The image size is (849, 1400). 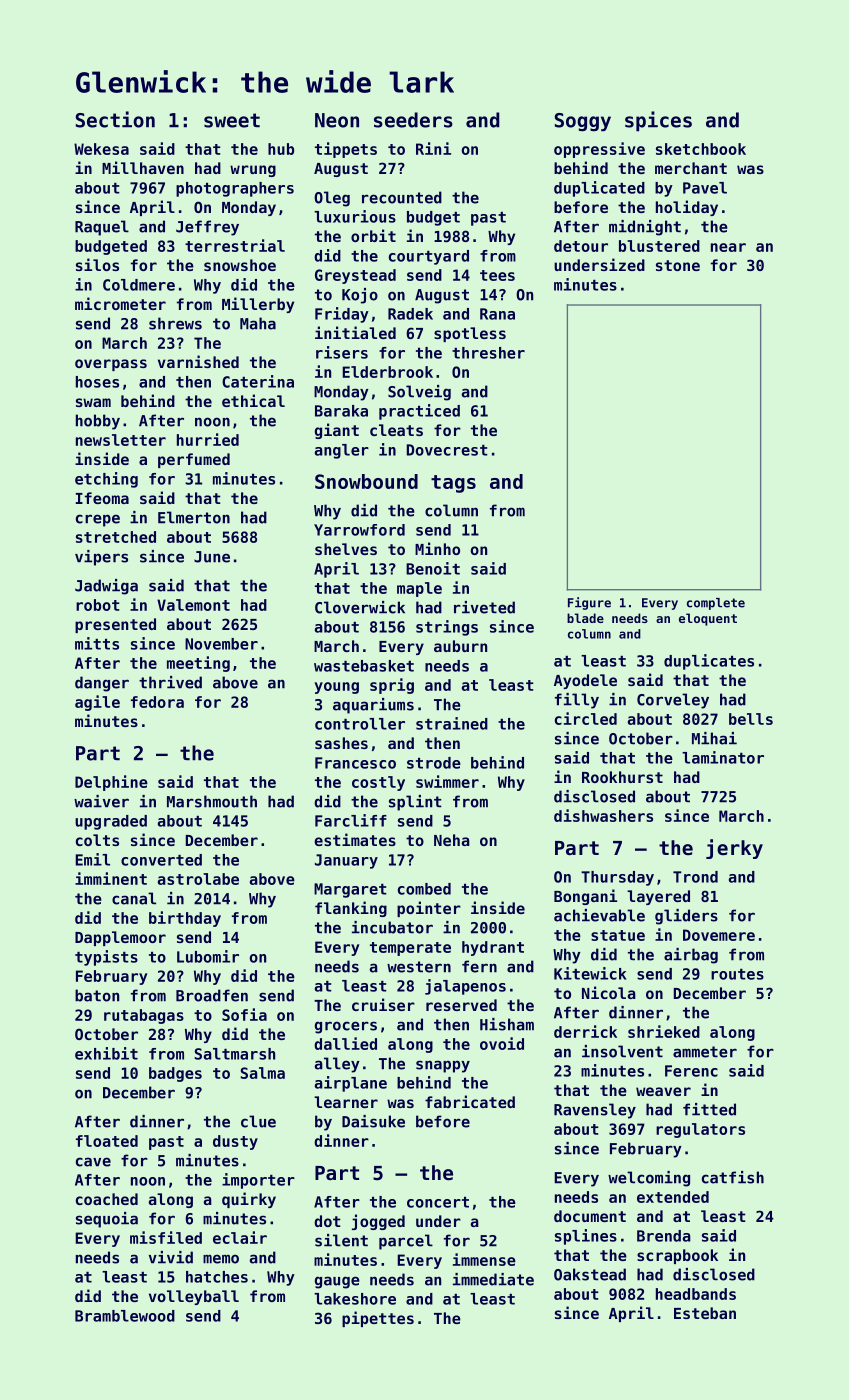 What do you see at coordinates (97, 264) in the screenshot?
I see `silos` at bounding box center [97, 264].
